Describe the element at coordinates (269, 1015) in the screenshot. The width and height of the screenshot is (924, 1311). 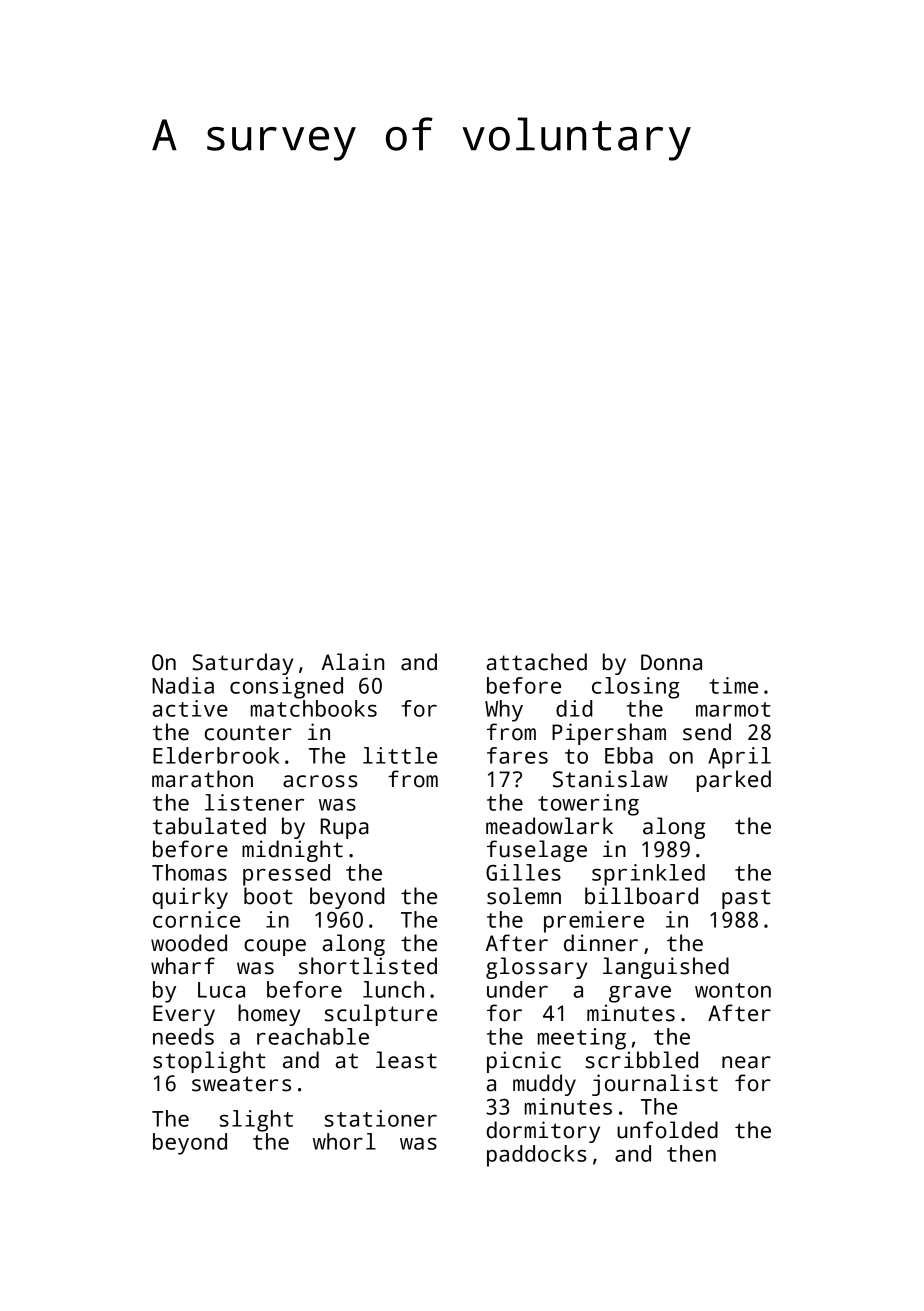
I see `homey` at that location.
